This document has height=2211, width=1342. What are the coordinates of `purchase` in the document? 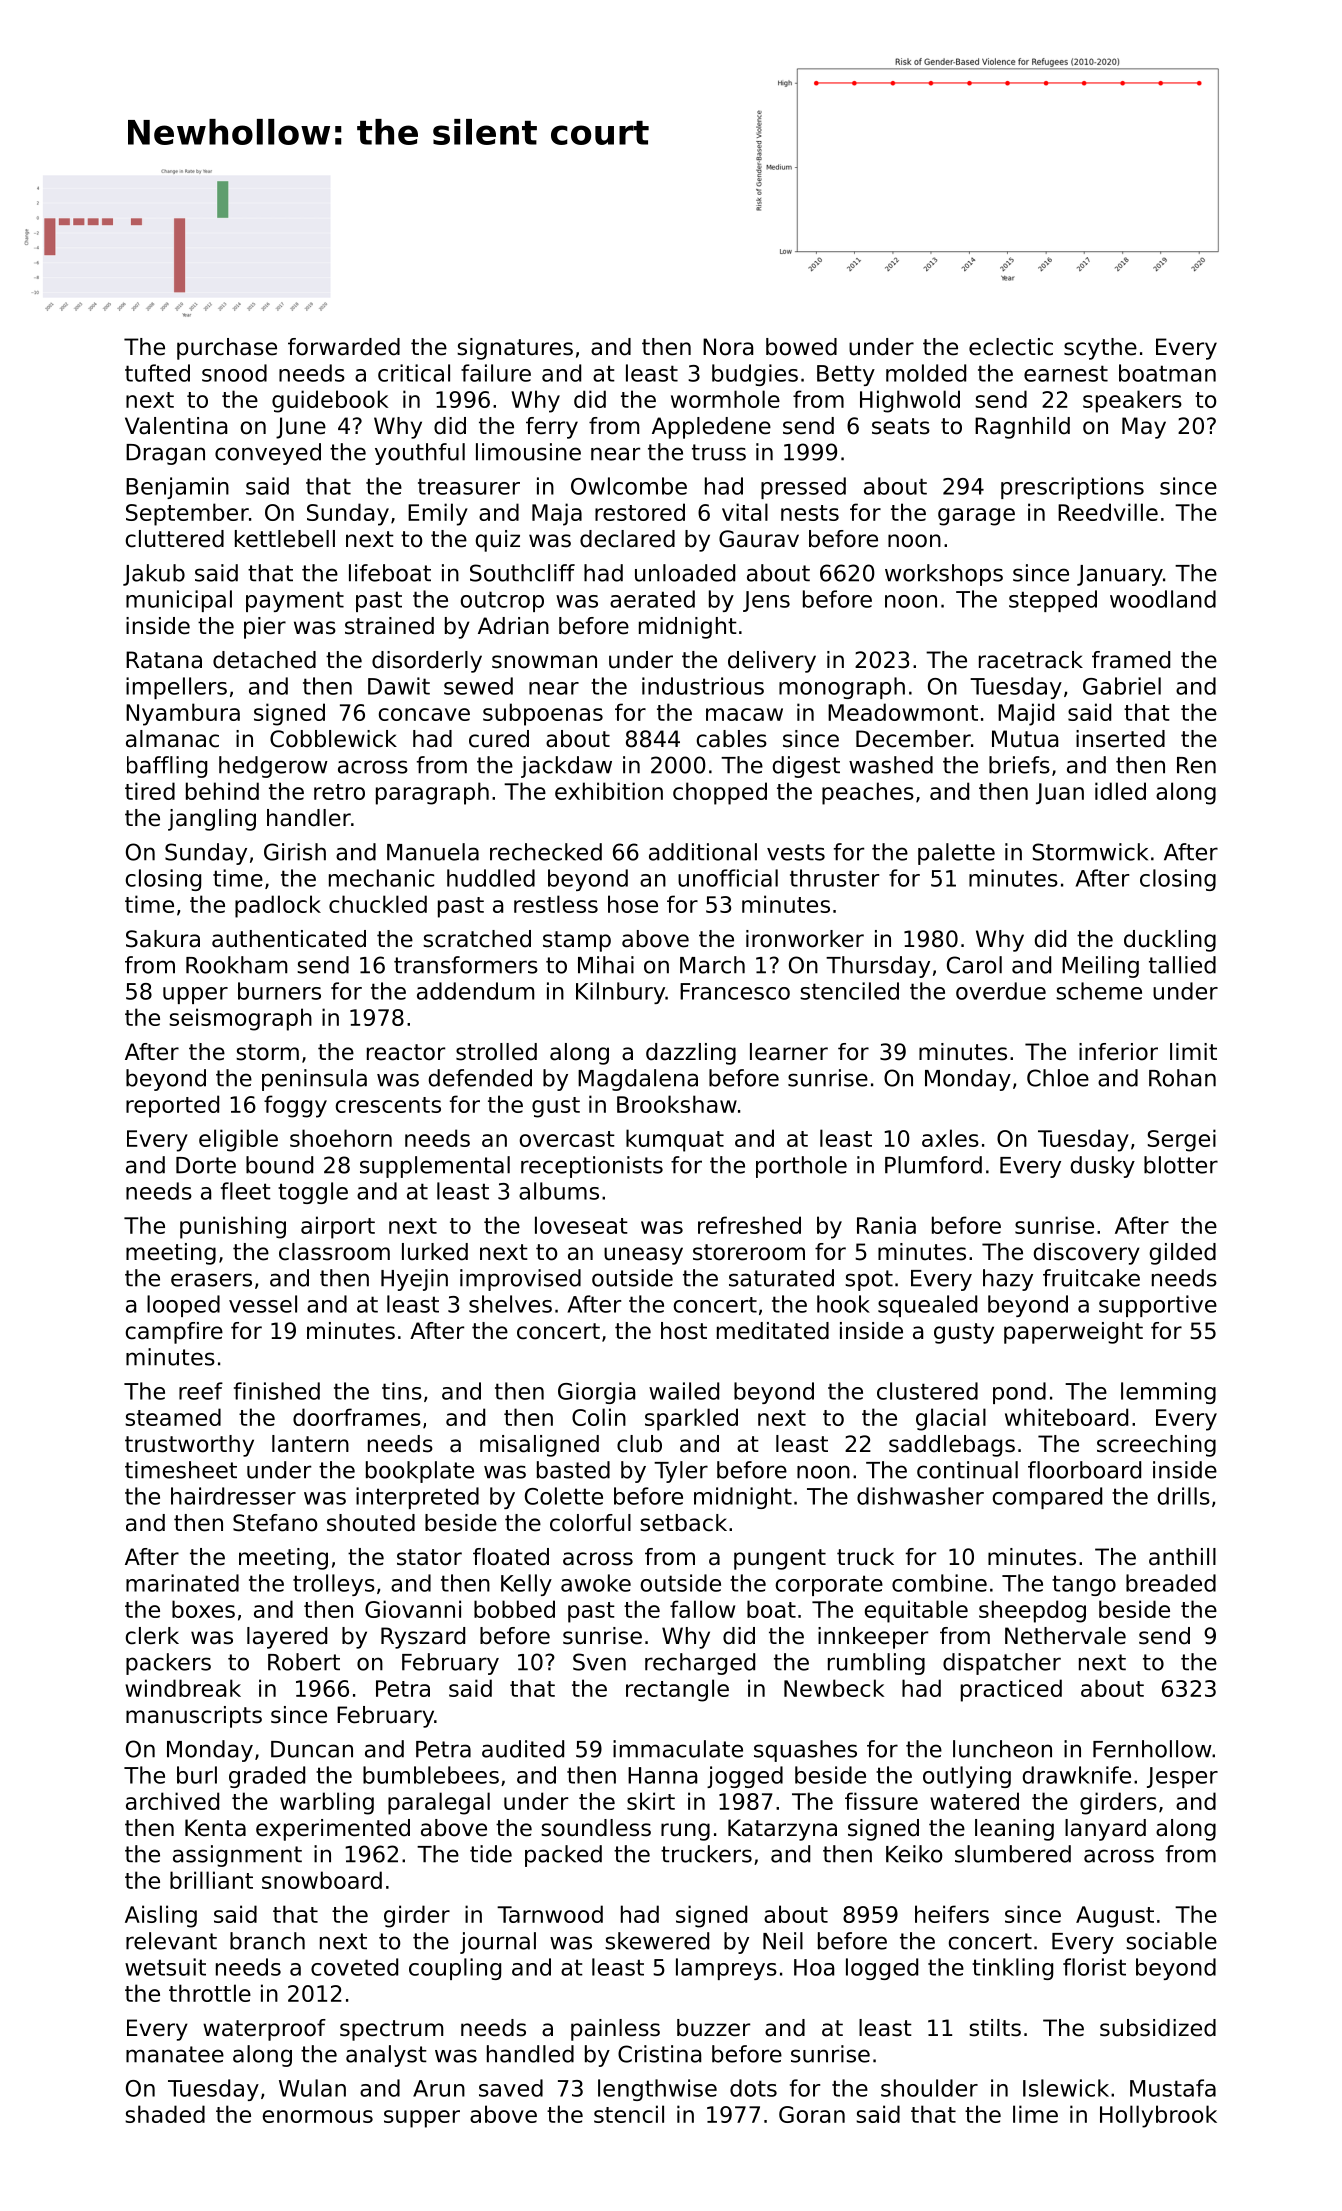 It's located at (227, 349).
